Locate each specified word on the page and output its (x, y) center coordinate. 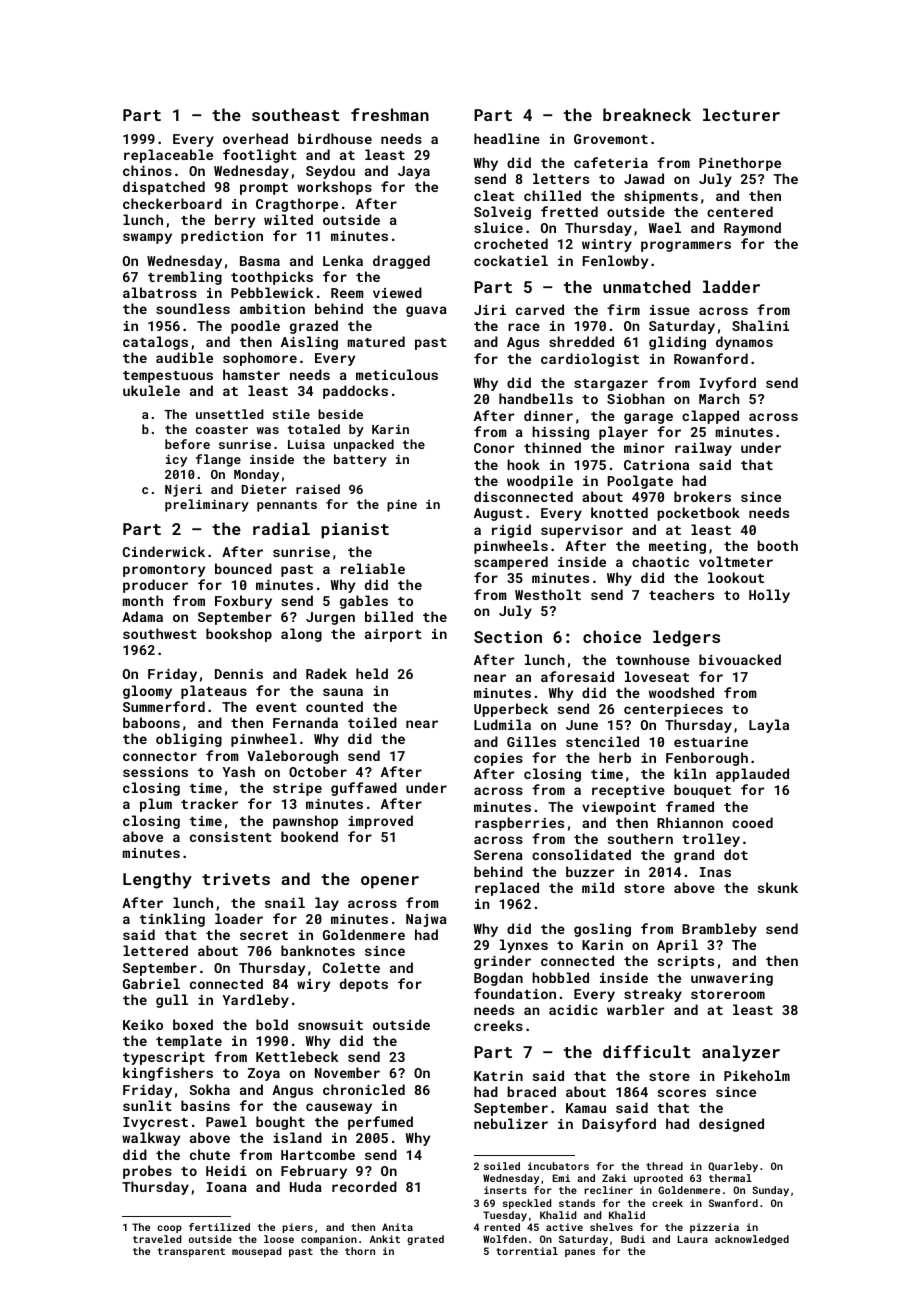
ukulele (151, 390)
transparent (191, 1252)
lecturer (741, 114)
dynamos (744, 343)
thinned (552, 447)
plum (156, 805)
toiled (372, 722)
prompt (264, 189)
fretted (569, 211)
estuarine (711, 742)
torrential (527, 1251)
